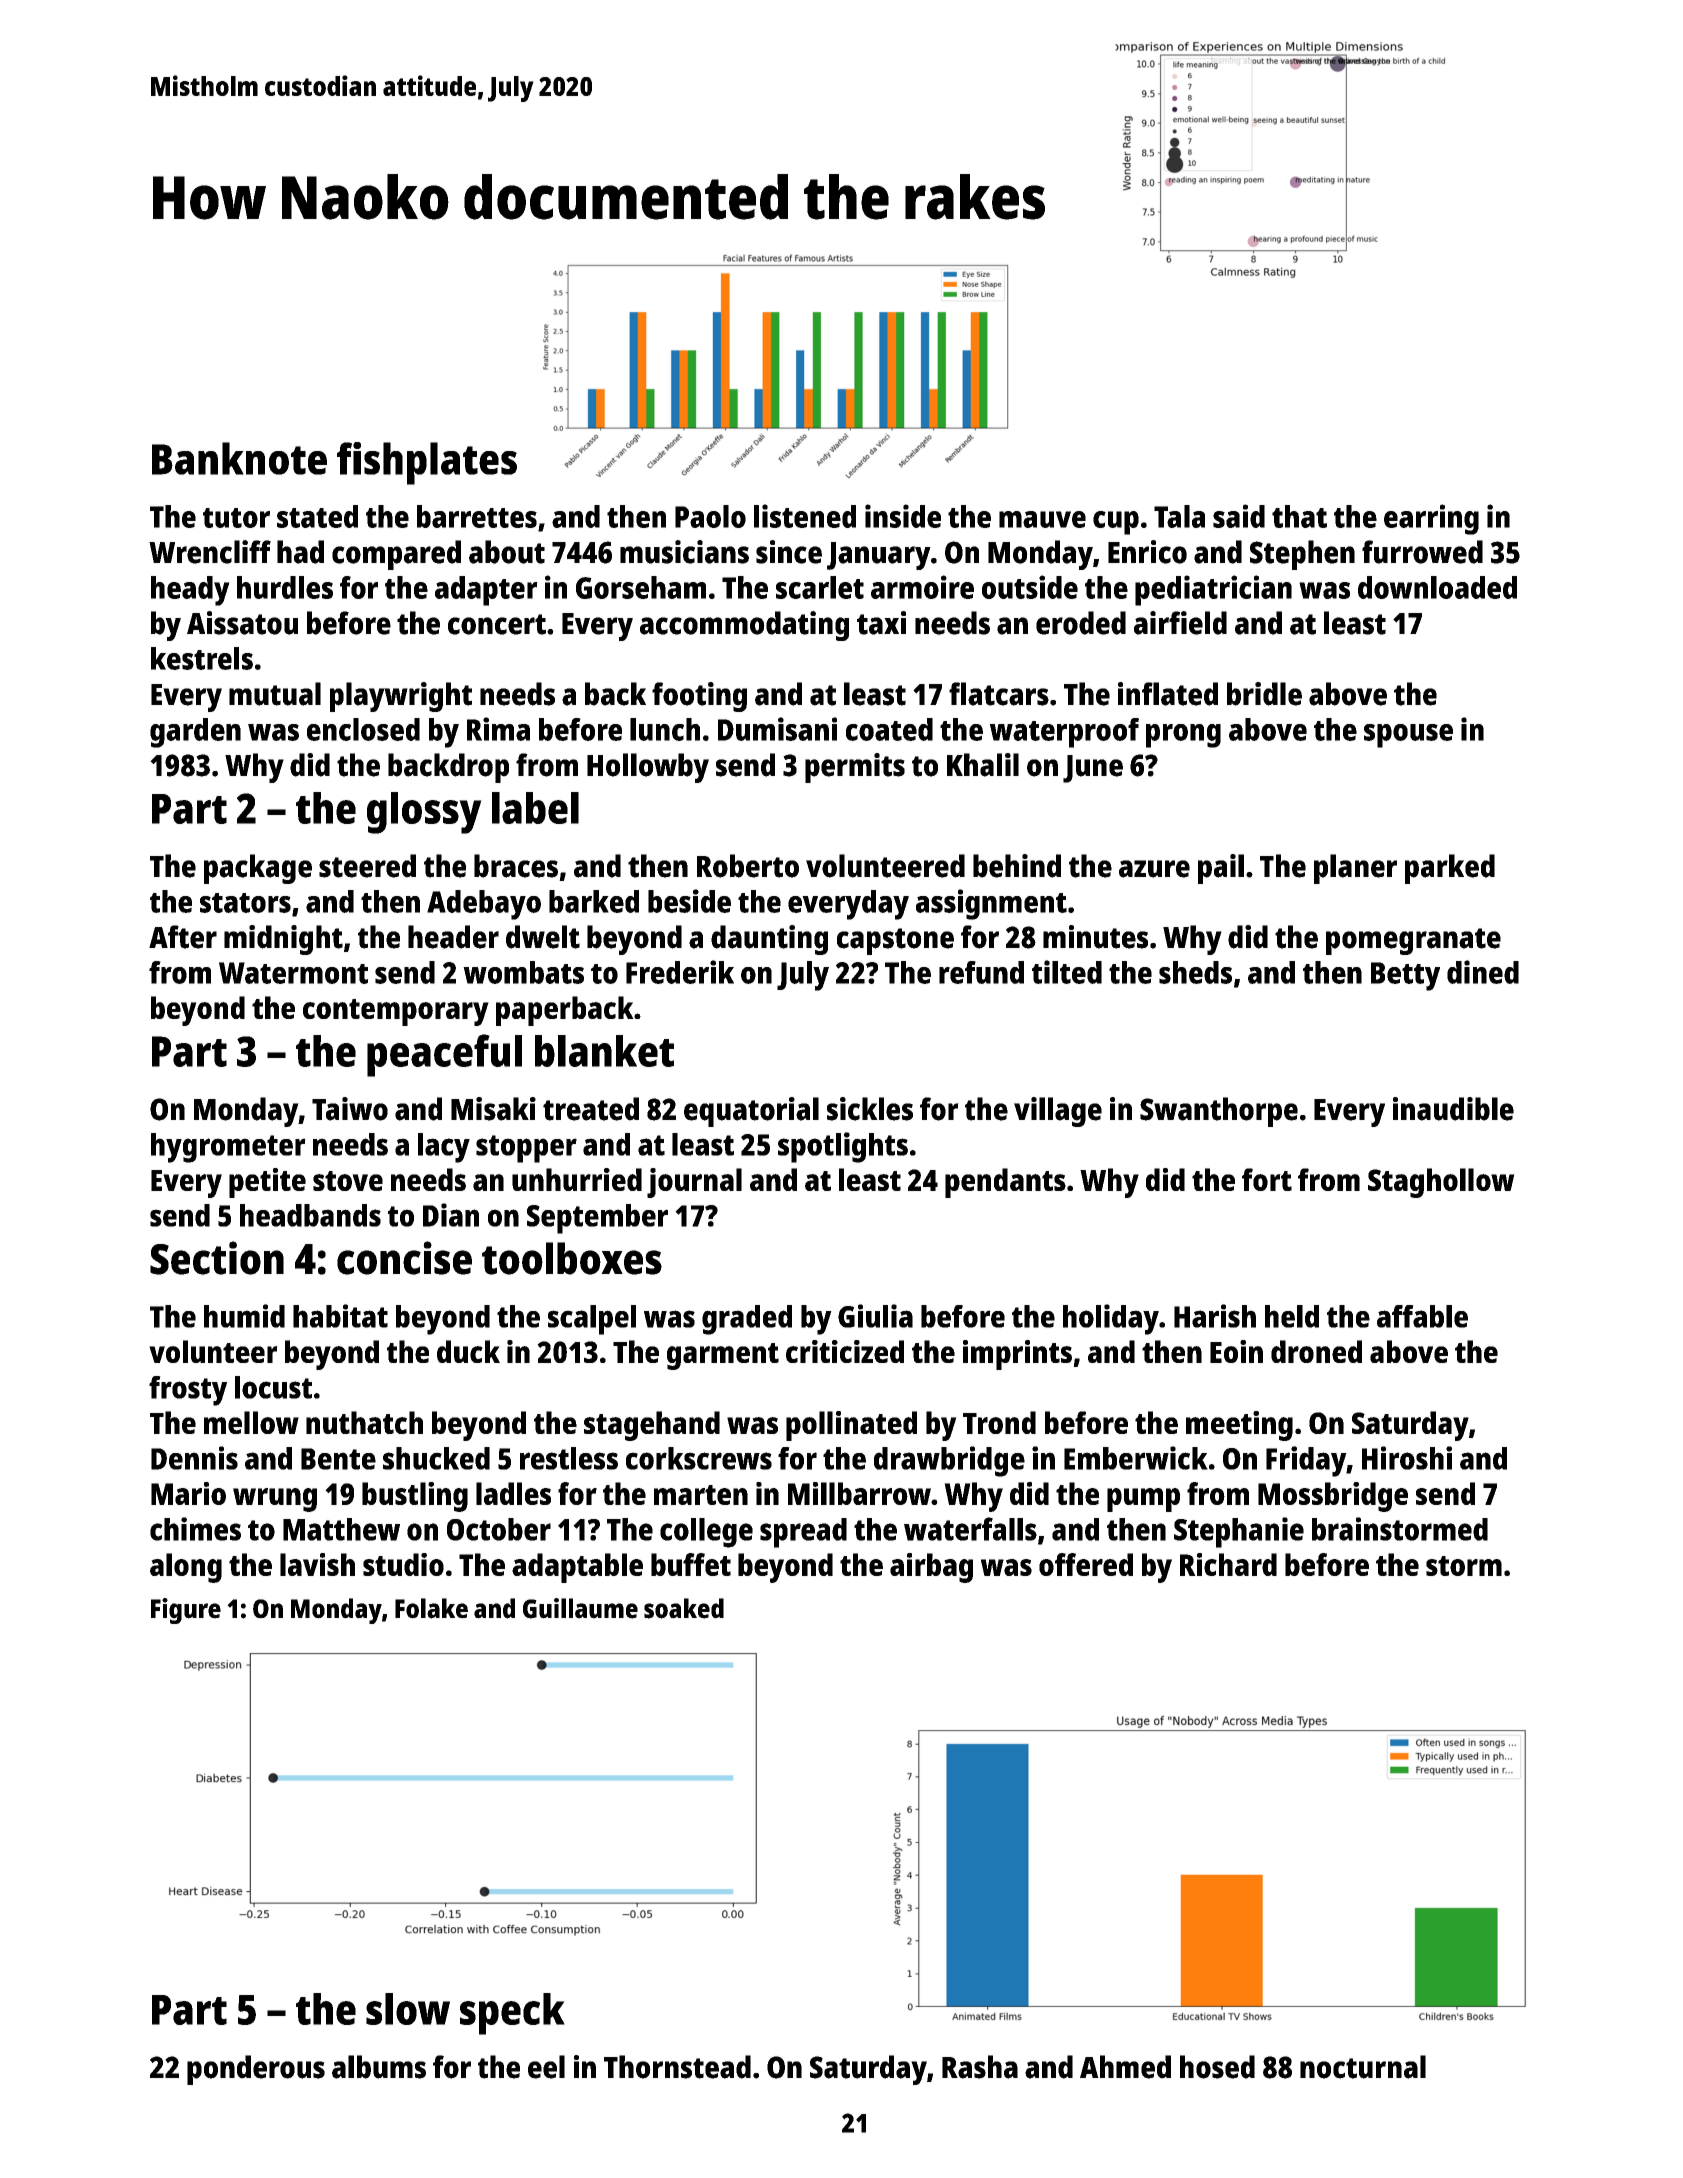 The height and width of the page is (2178, 1683). What do you see at coordinates (1453, 1109) in the page?
I see `inaudible` at bounding box center [1453, 1109].
